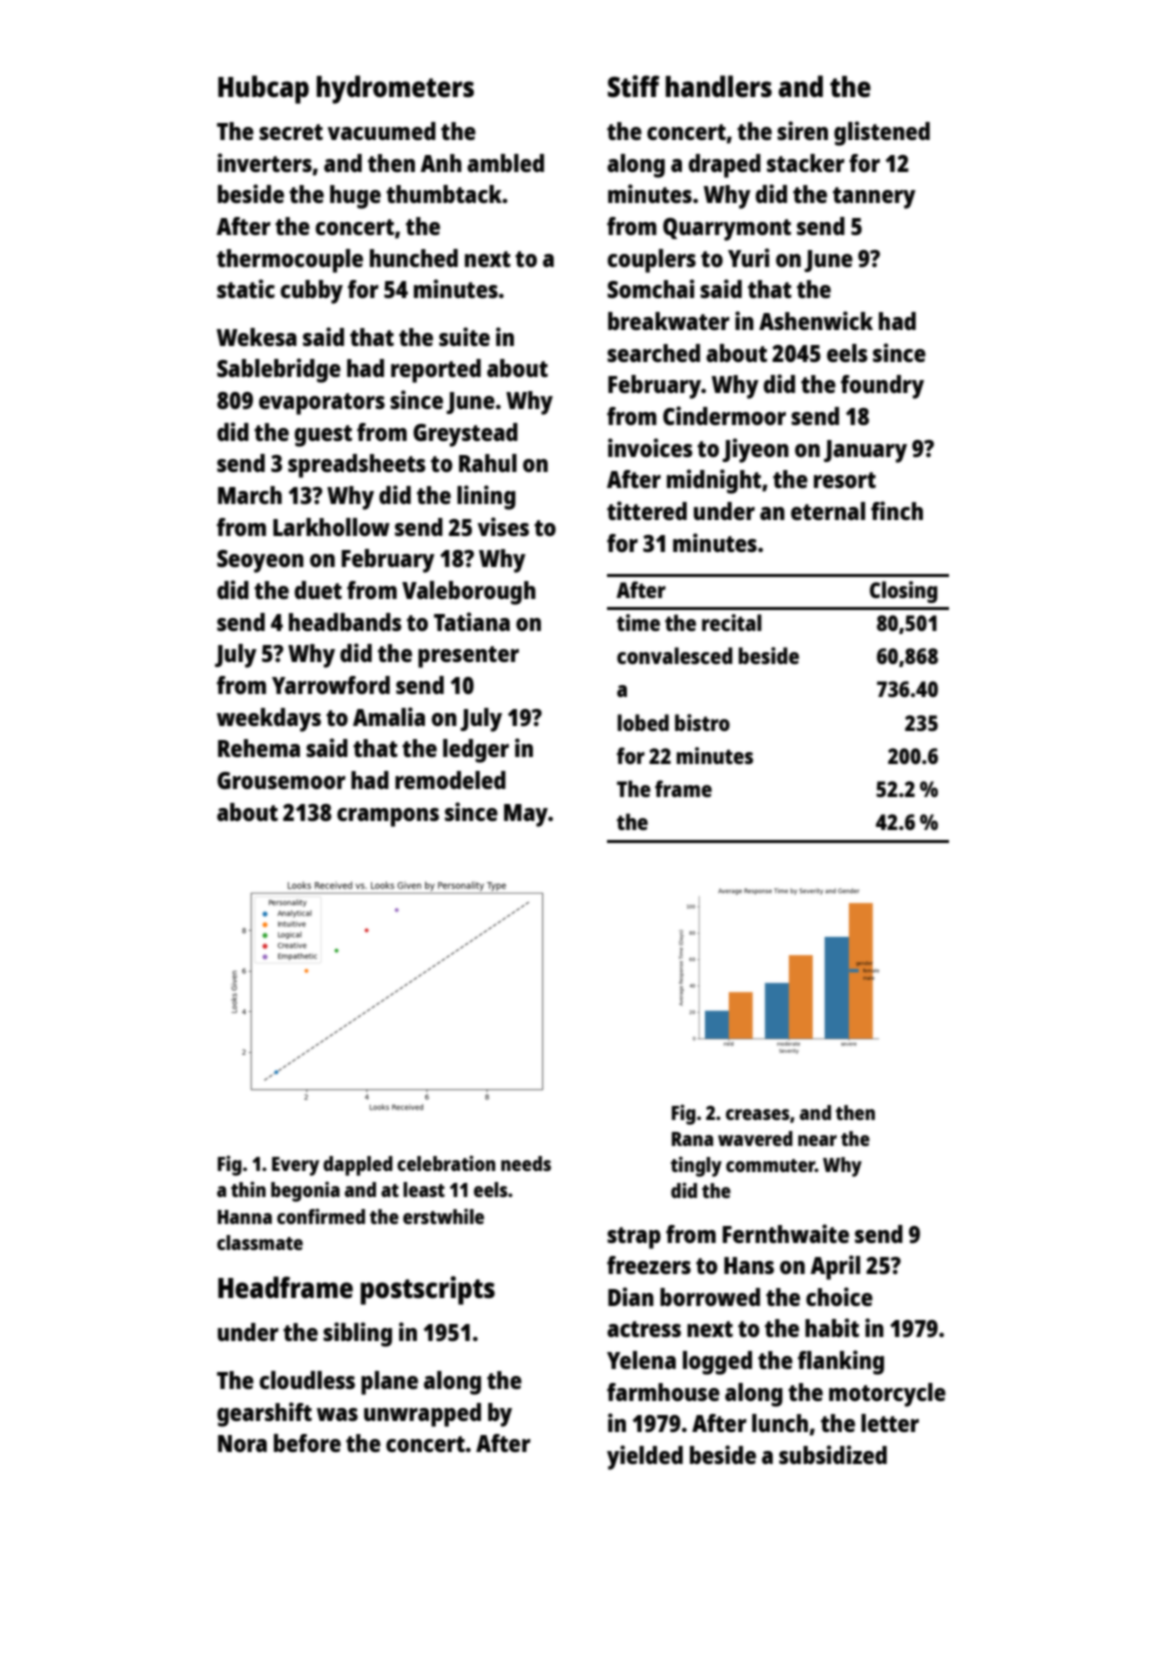  What do you see at coordinates (395, 89) in the page?
I see `hydrometers` at bounding box center [395, 89].
